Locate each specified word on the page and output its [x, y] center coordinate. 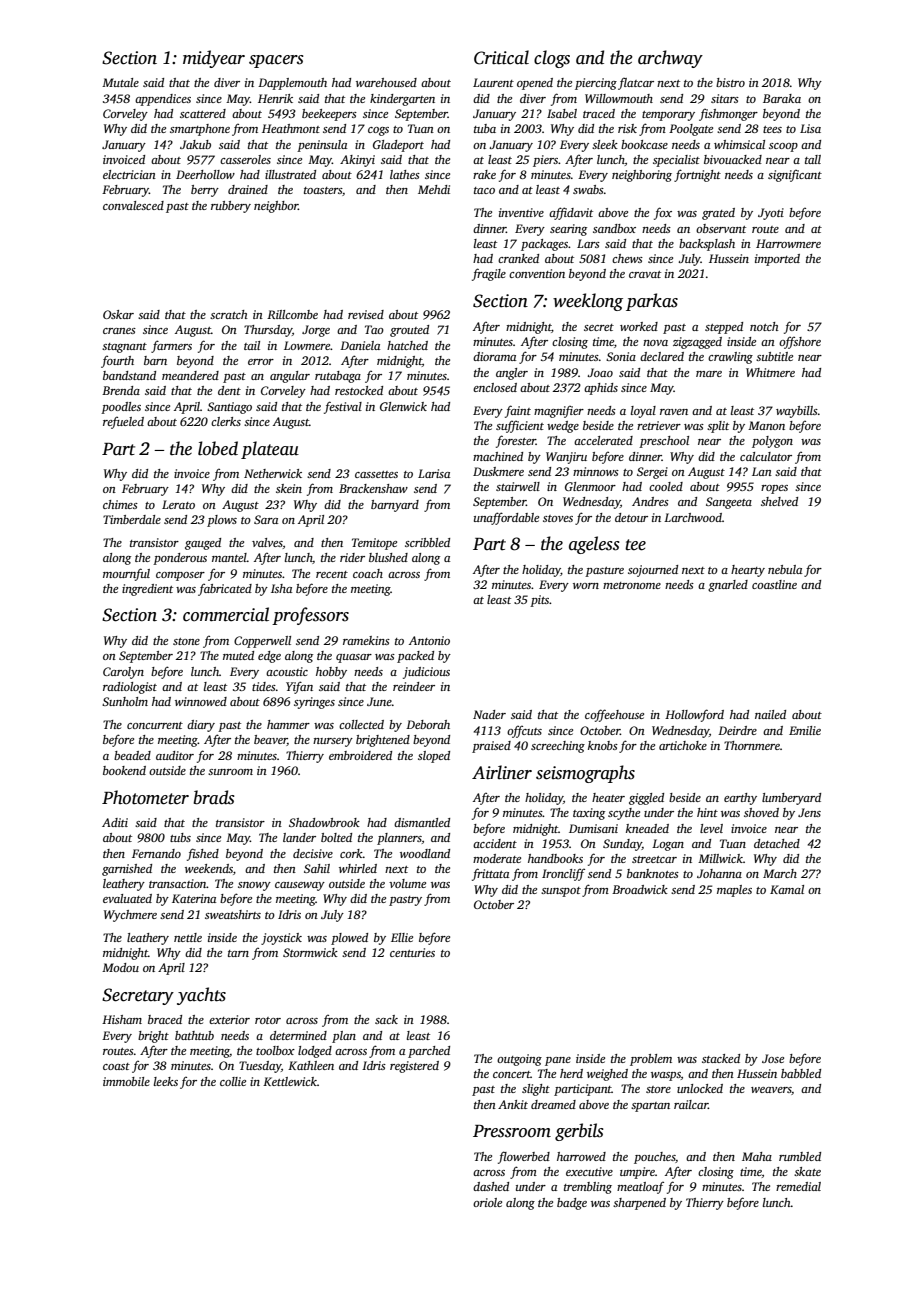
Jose [773, 1058]
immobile [126, 1081]
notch [764, 326]
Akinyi [357, 161]
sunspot [561, 892]
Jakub [195, 144]
